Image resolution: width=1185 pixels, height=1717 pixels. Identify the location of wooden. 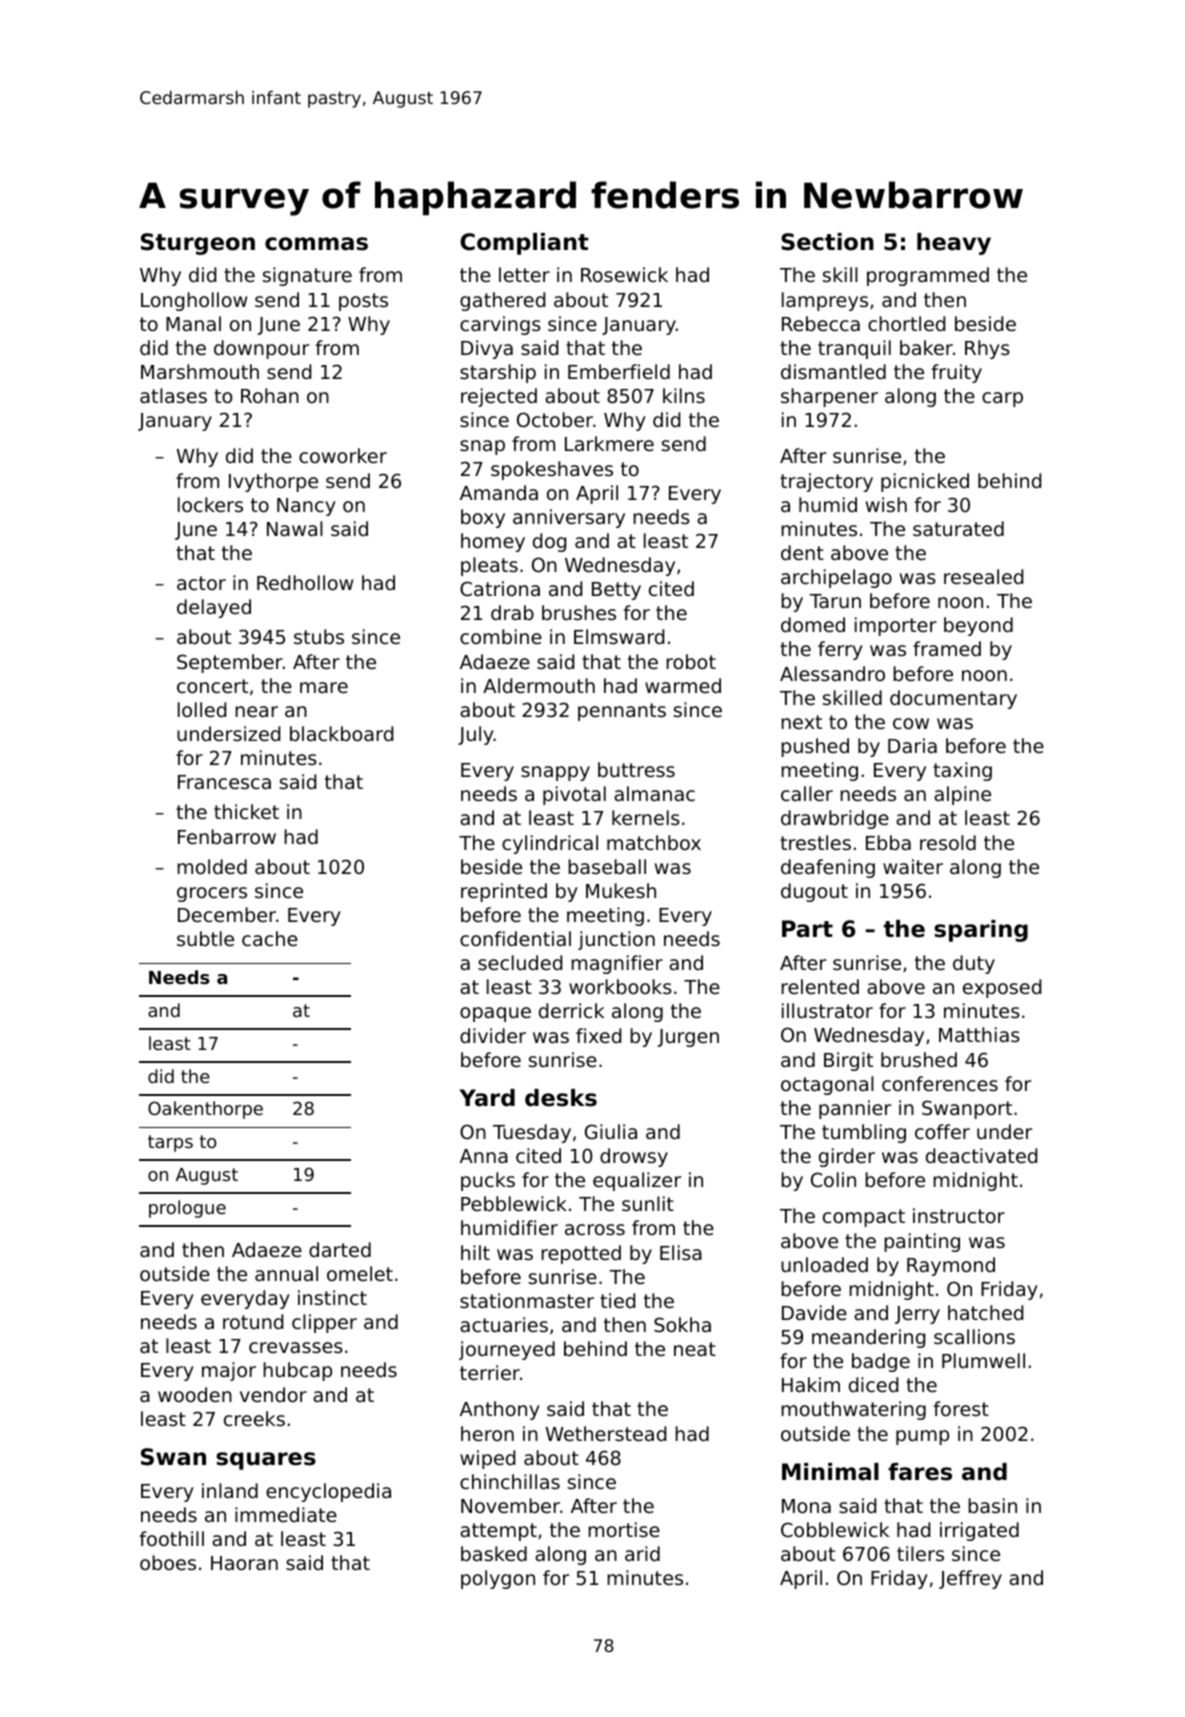
(195, 1394).
